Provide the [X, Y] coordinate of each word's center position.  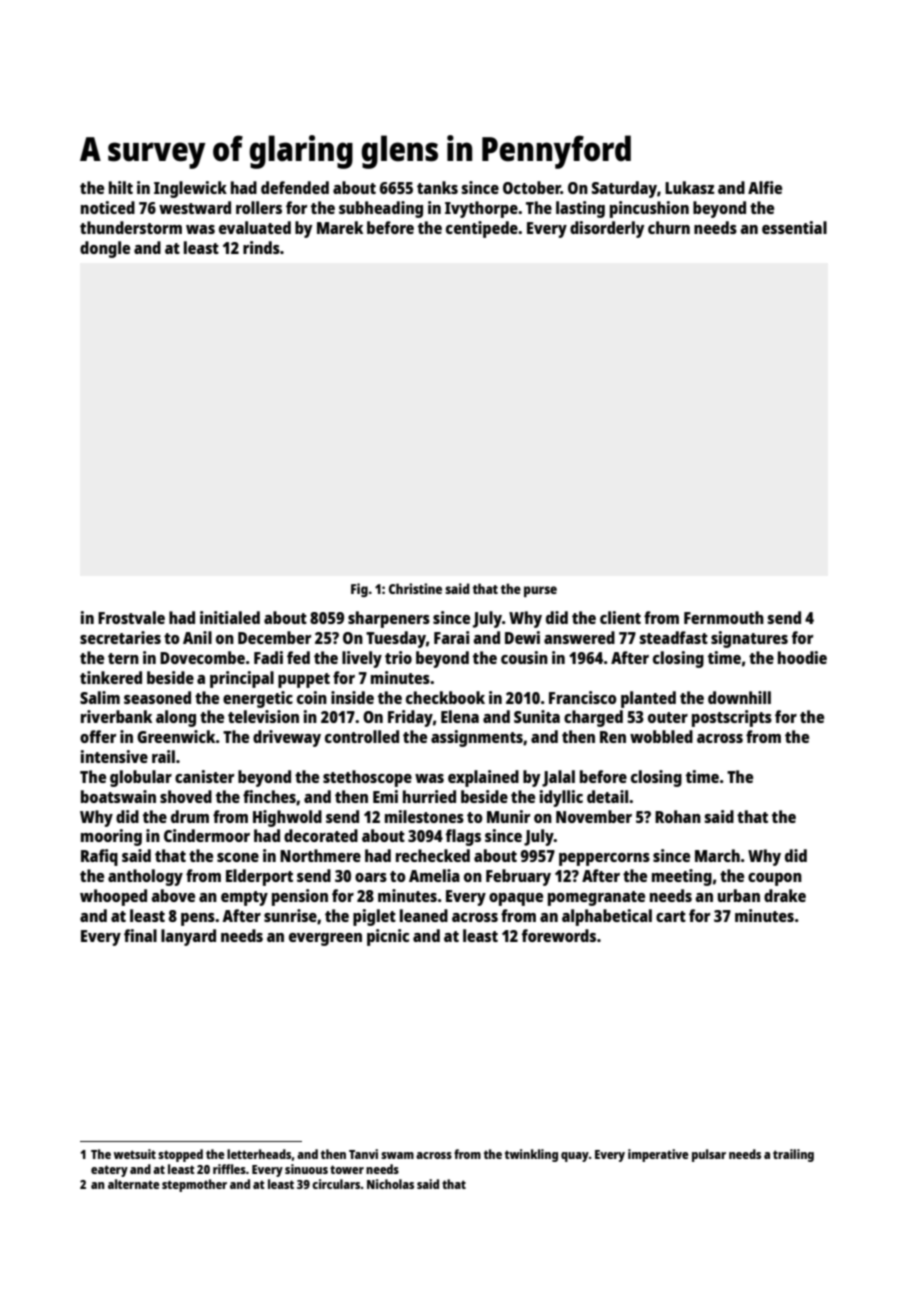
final [140, 935]
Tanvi [363, 1154]
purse [540, 591]
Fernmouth [724, 617]
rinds [261, 247]
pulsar [709, 1155]
